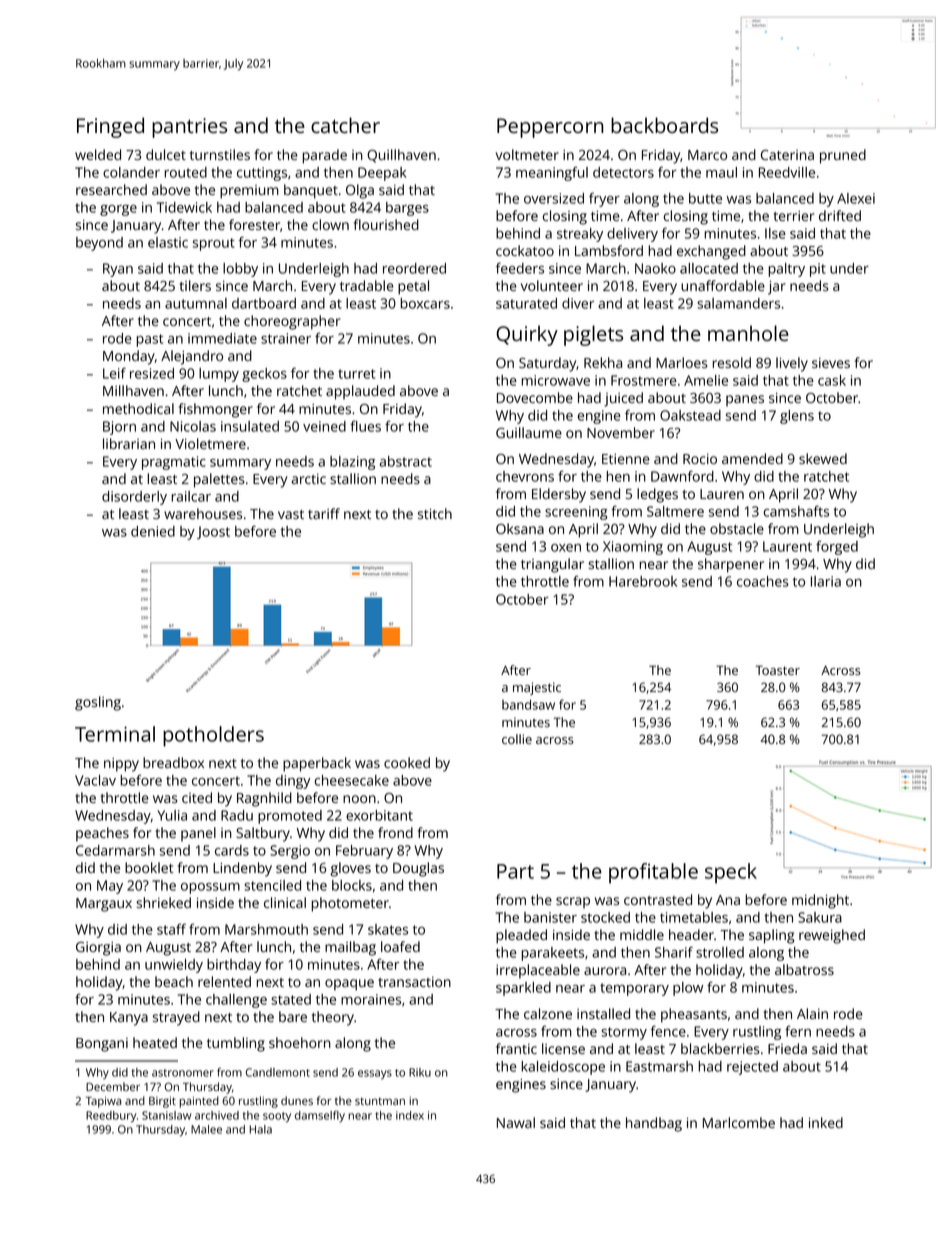 Image resolution: width=952 pixels, height=1233 pixels. I want to click on potholders, so click(213, 736).
